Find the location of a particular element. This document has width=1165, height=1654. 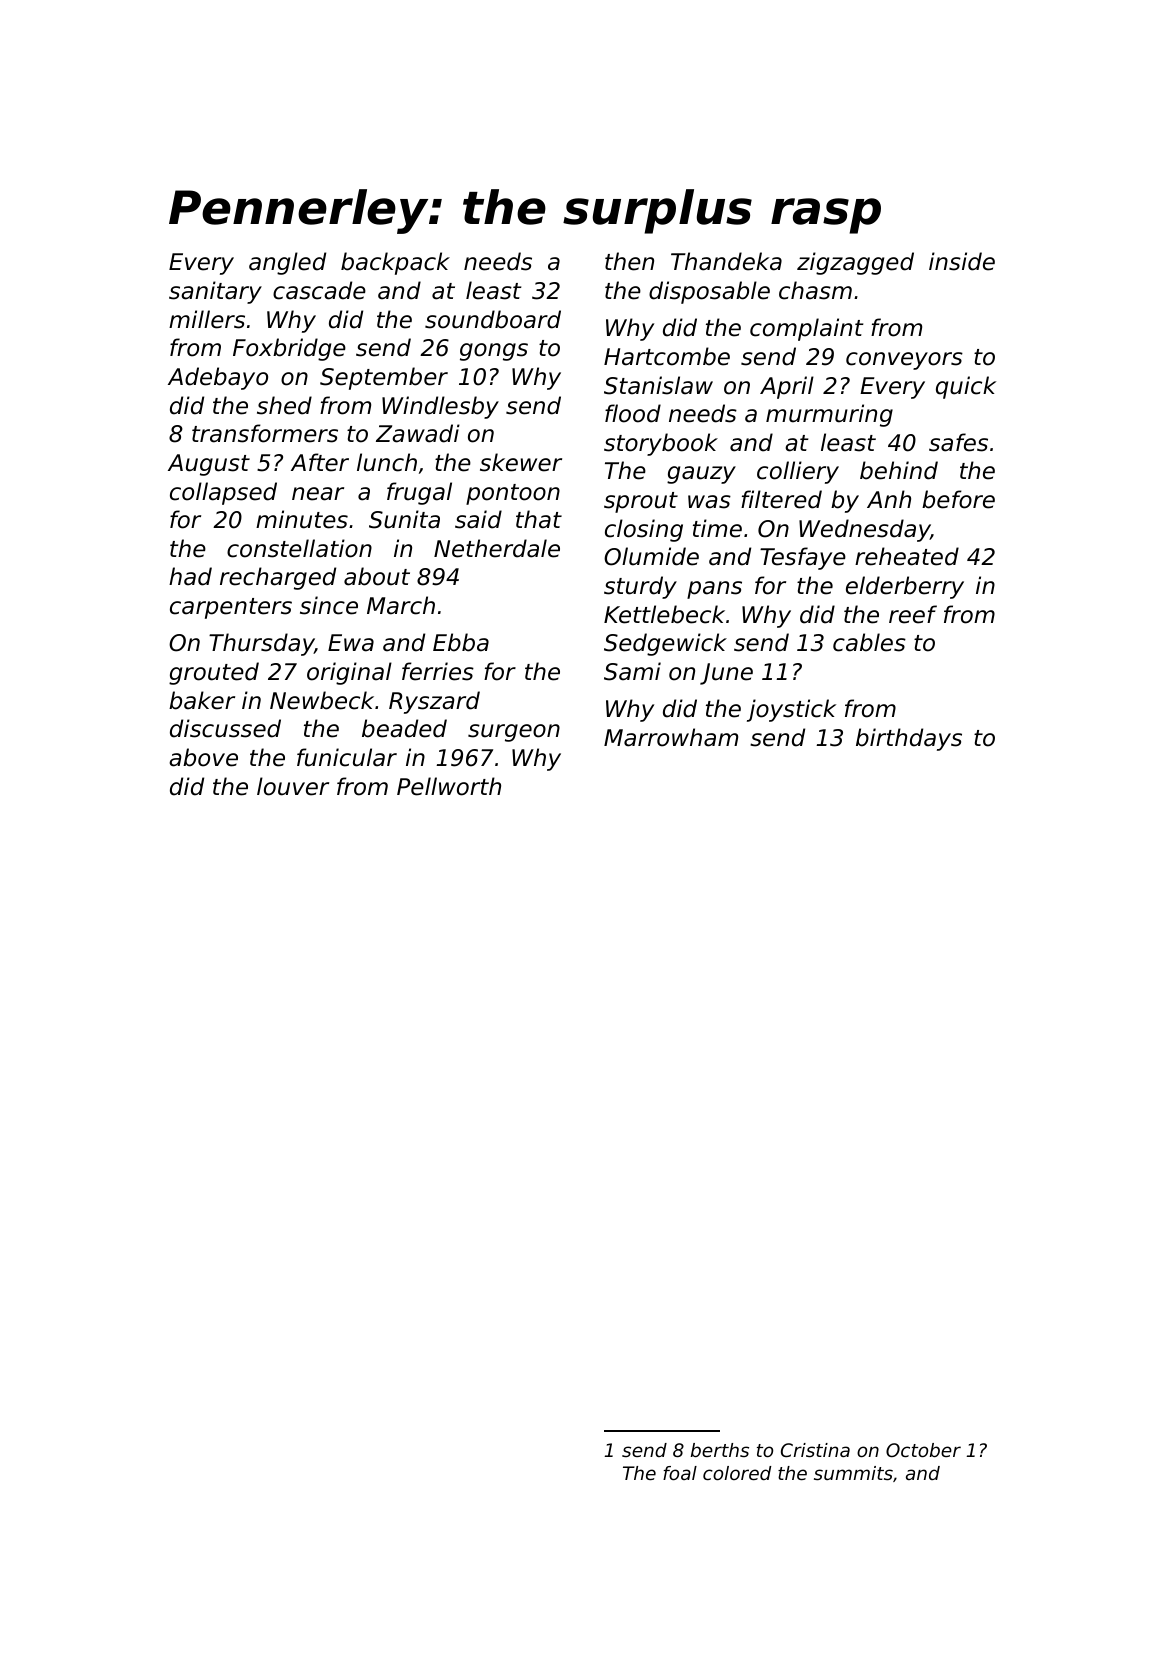

storybook is located at coordinates (661, 444).
